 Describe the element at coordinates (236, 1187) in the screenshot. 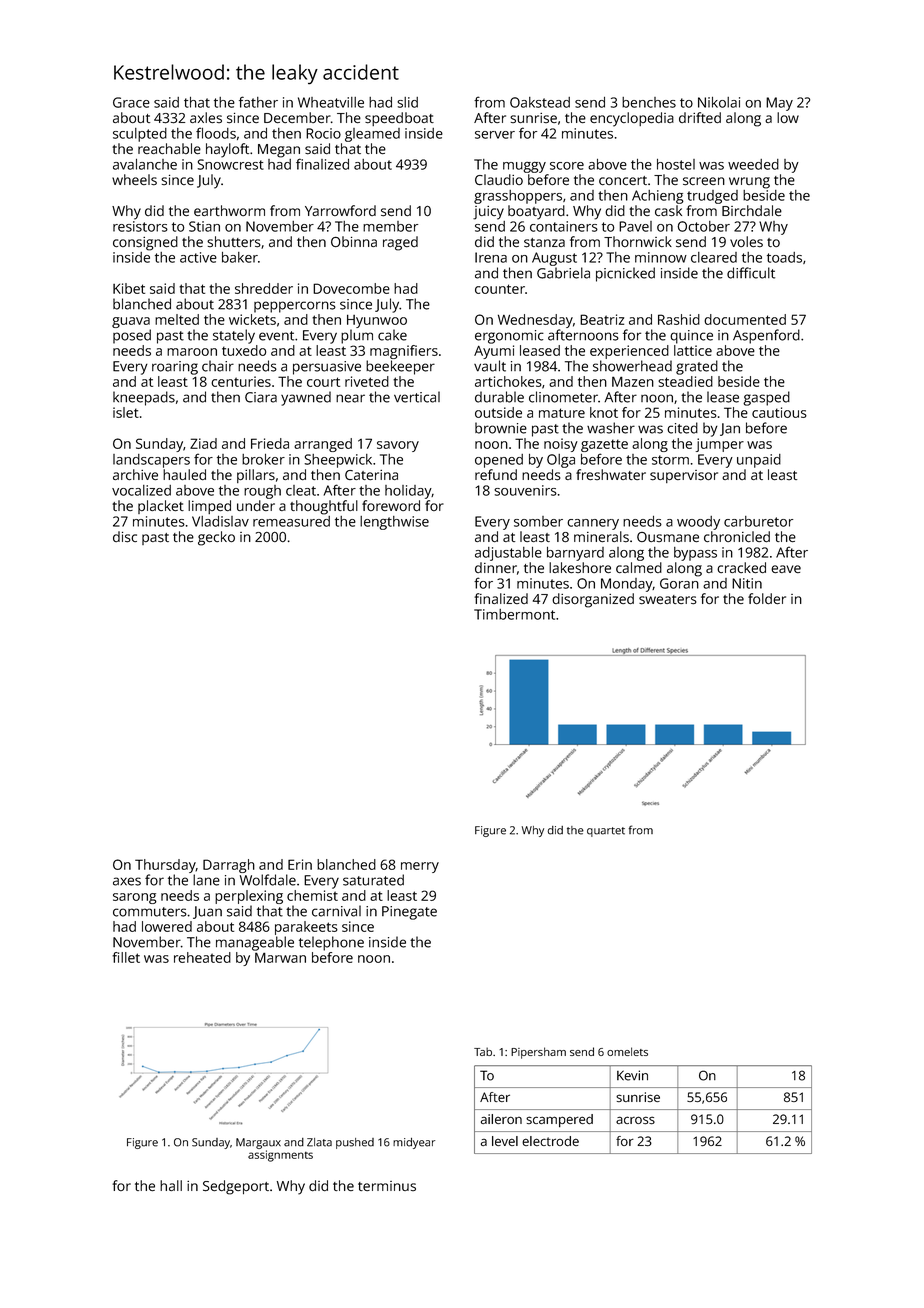

I see `Sedgeport` at that location.
